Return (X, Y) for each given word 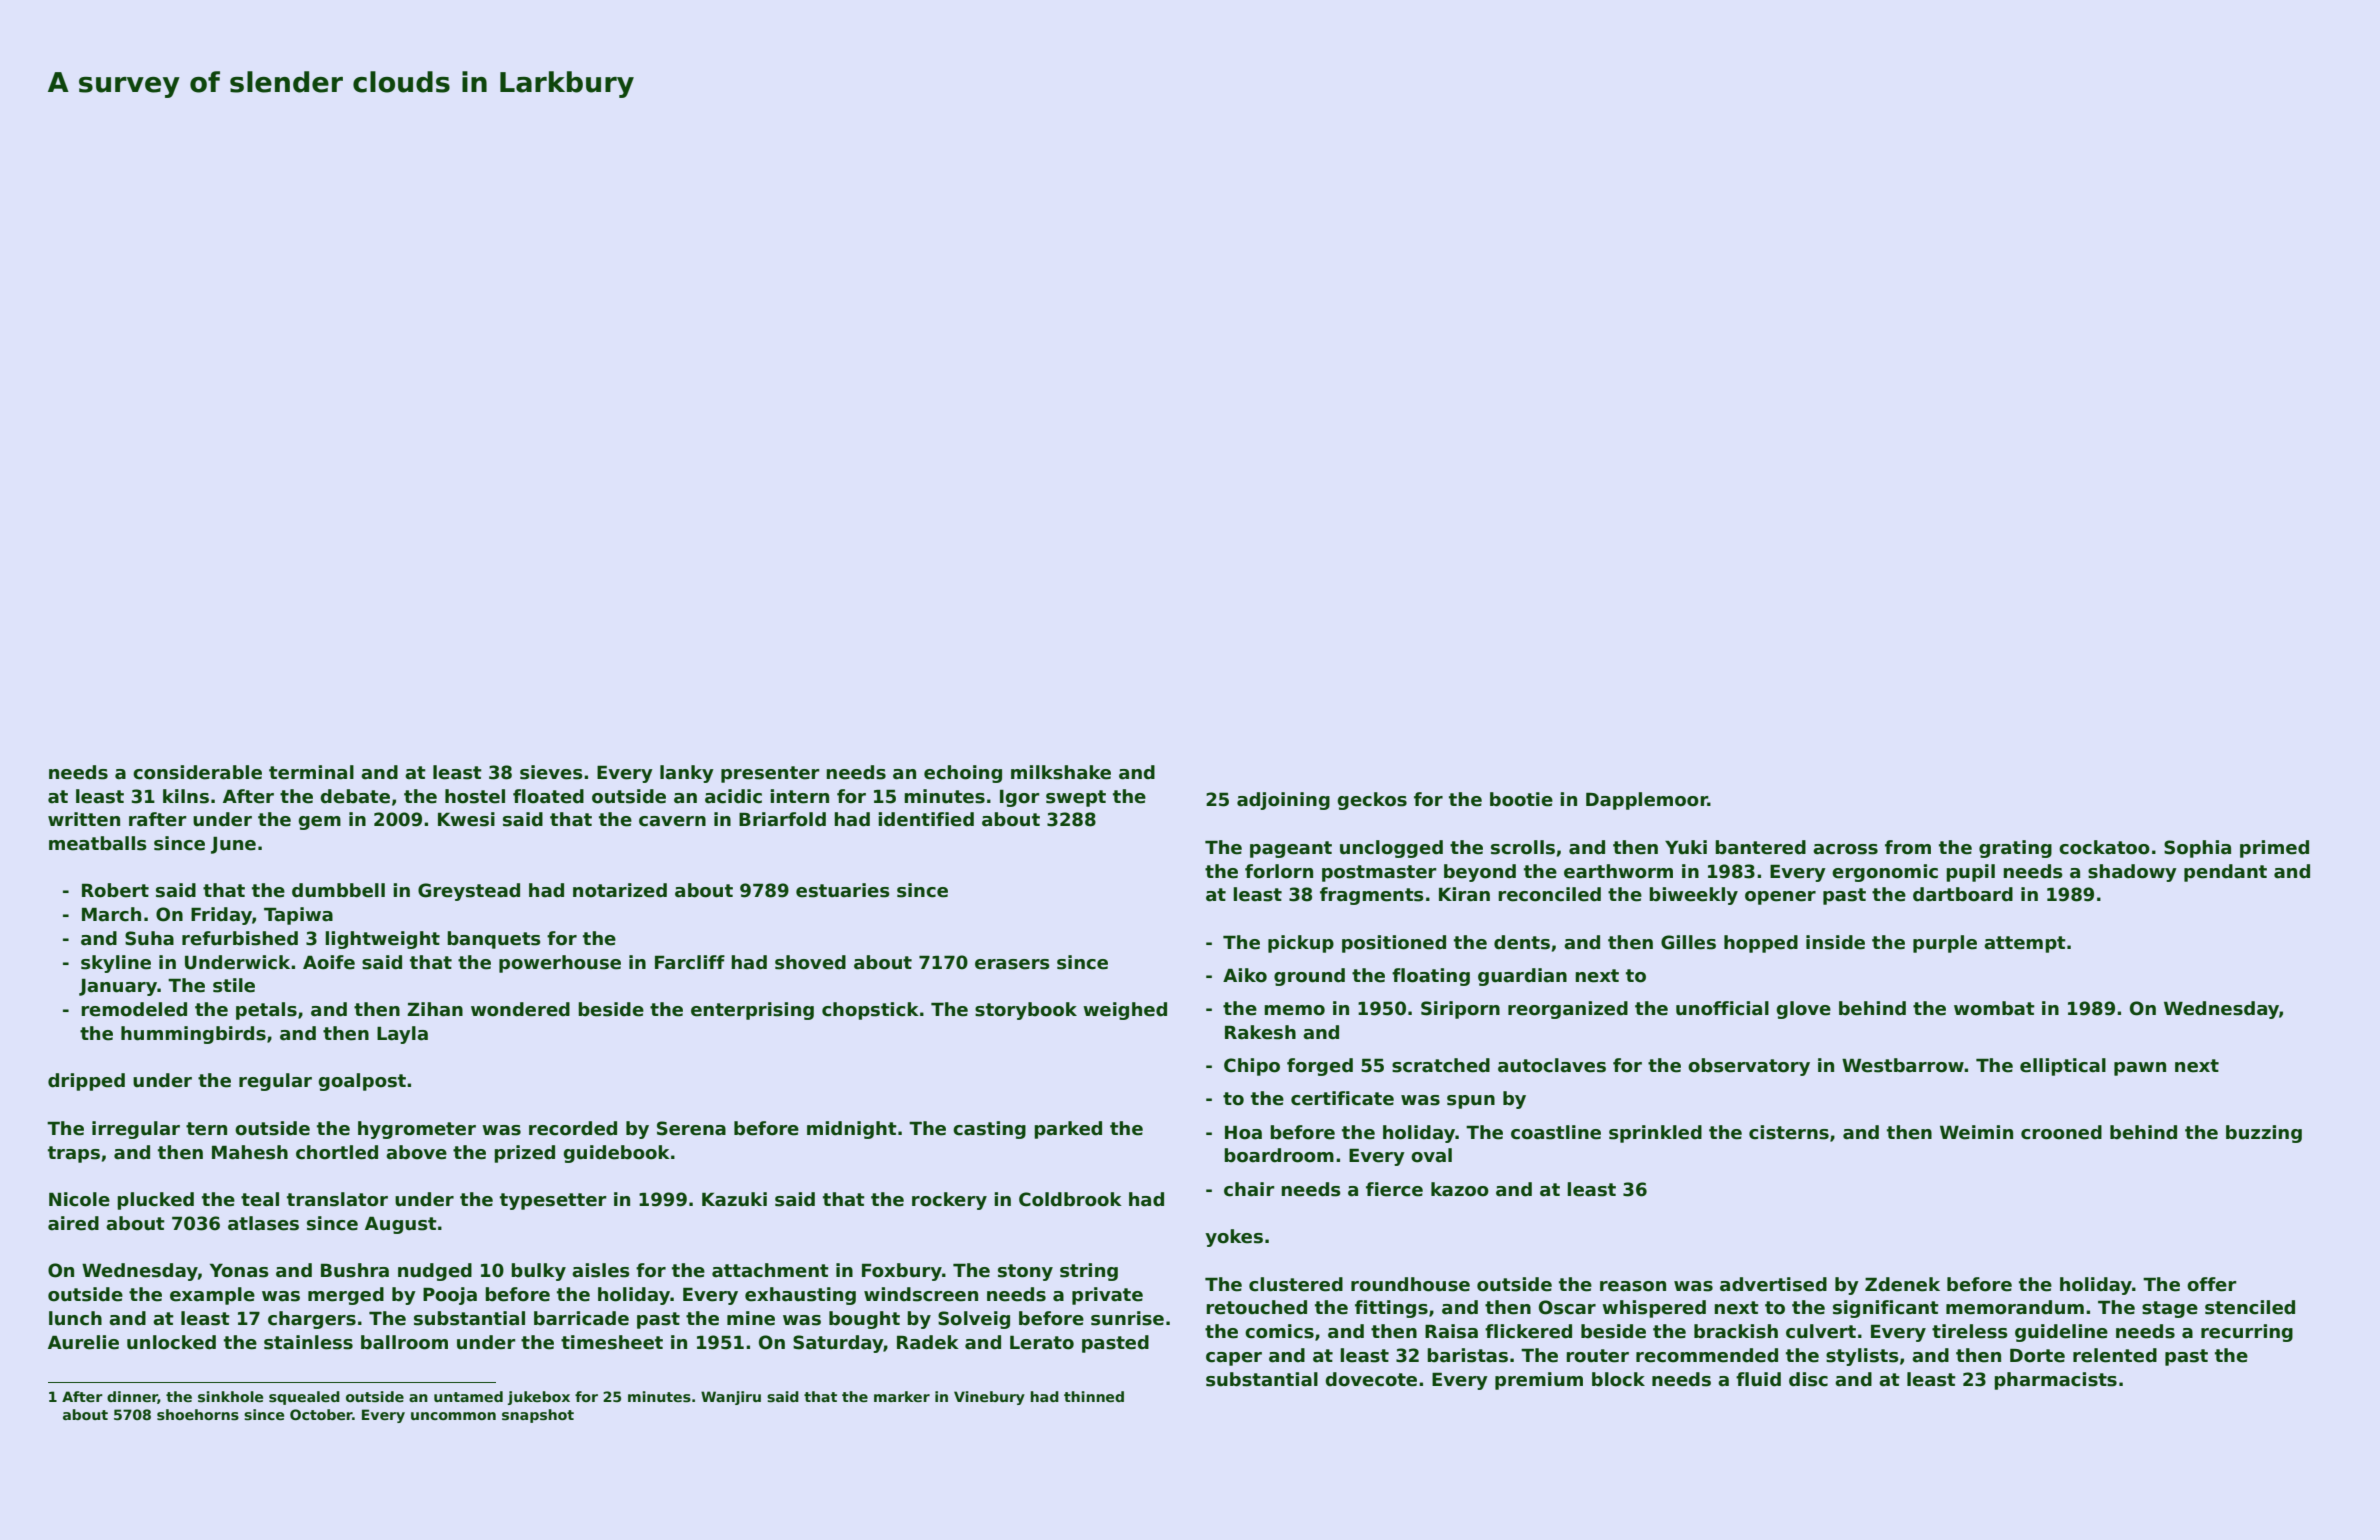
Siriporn (1460, 1010)
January (118, 987)
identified (926, 819)
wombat (1994, 1008)
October (321, 1414)
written (84, 819)
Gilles (1688, 942)
